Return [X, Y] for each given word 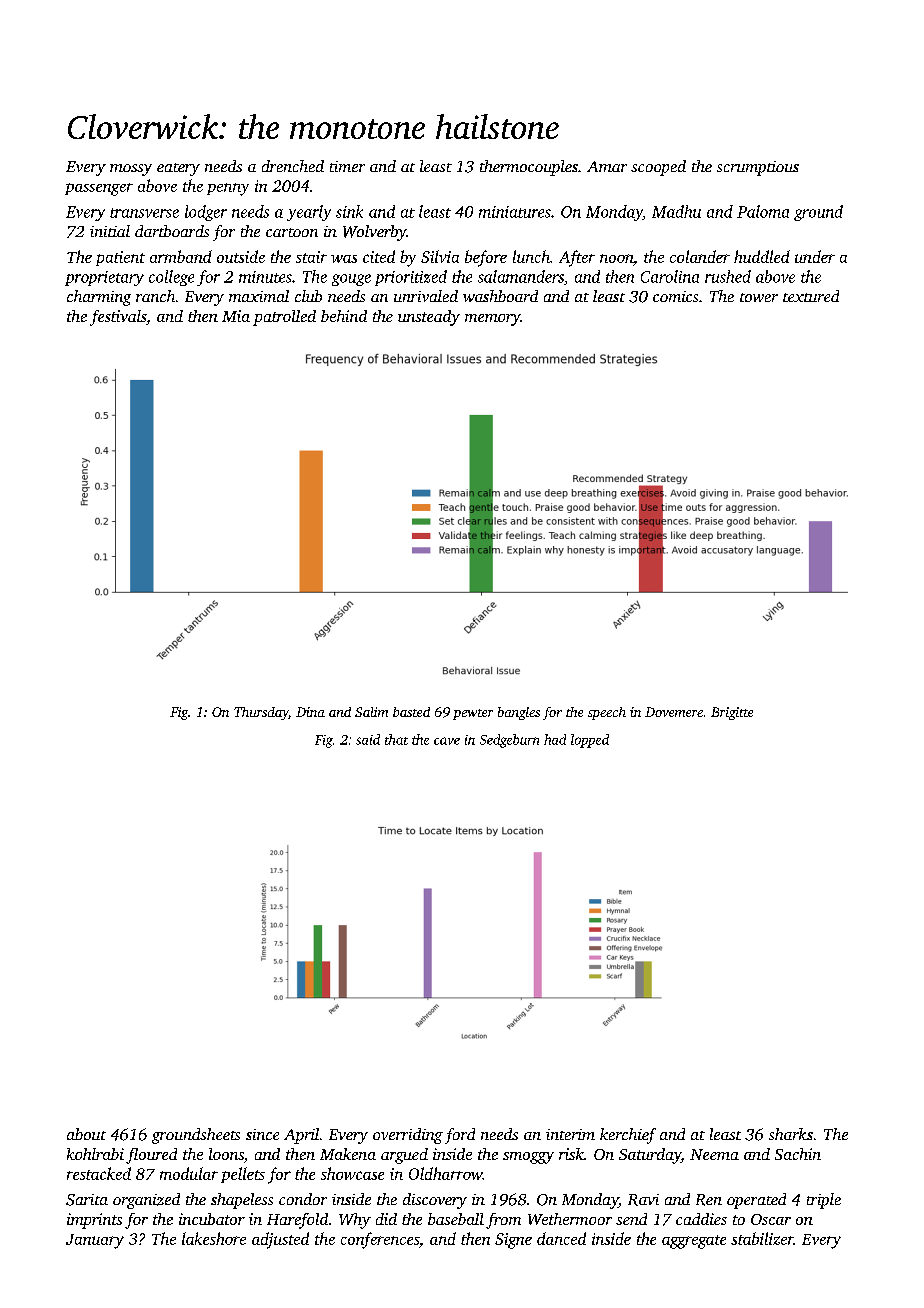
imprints [94, 1221]
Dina [310, 712]
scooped [658, 168]
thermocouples [529, 168]
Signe [513, 1241]
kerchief [628, 1136]
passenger [99, 189]
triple [824, 1201]
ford [460, 1136]
